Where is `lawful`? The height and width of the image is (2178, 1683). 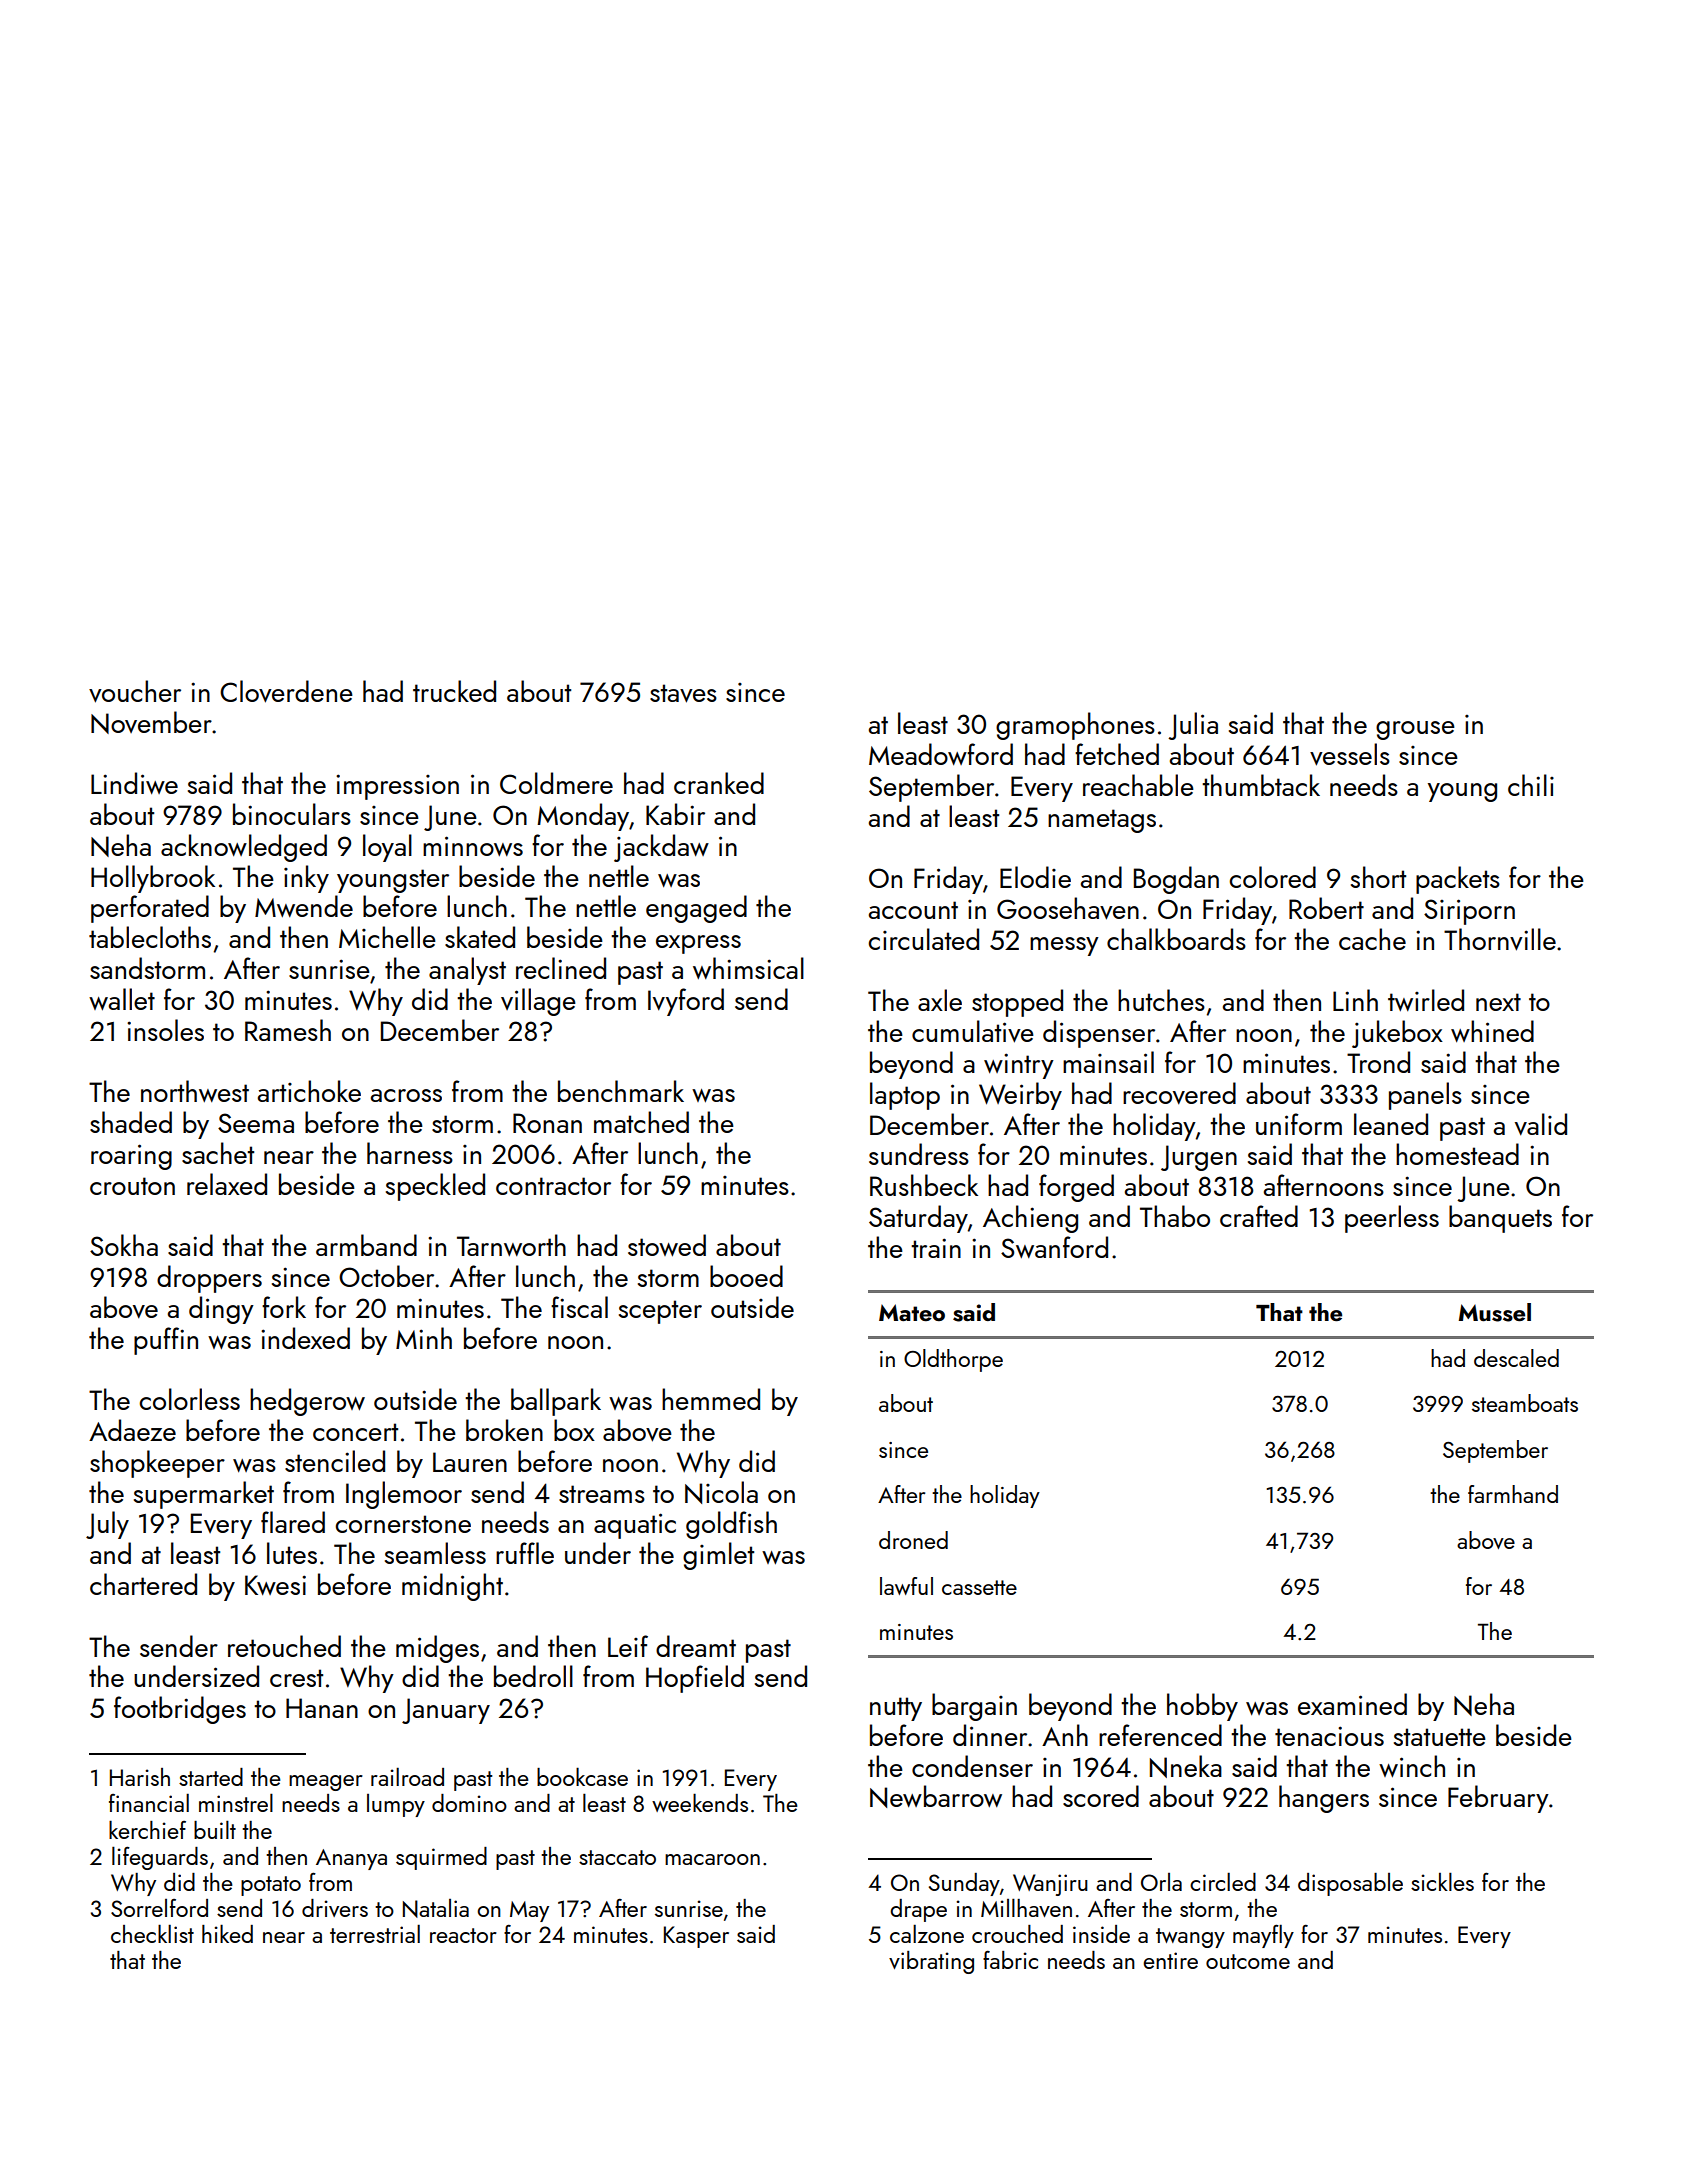 lawful is located at coordinates (906, 1586).
